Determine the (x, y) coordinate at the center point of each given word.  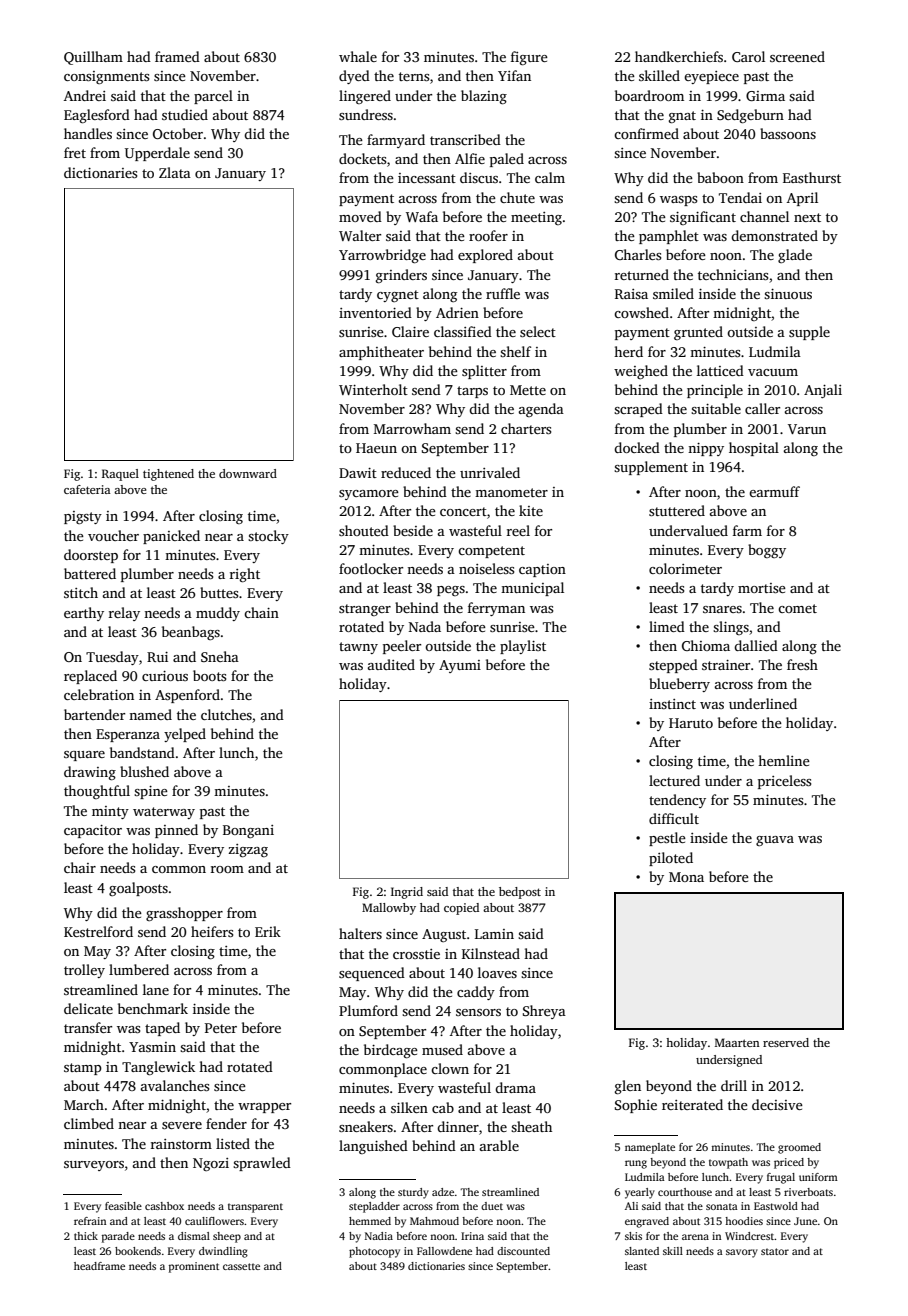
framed (177, 56)
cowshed (641, 312)
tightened (168, 475)
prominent (194, 1267)
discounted (523, 1251)
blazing (484, 97)
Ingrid (407, 893)
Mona (686, 877)
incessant (427, 178)
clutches (226, 714)
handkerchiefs (679, 56)
